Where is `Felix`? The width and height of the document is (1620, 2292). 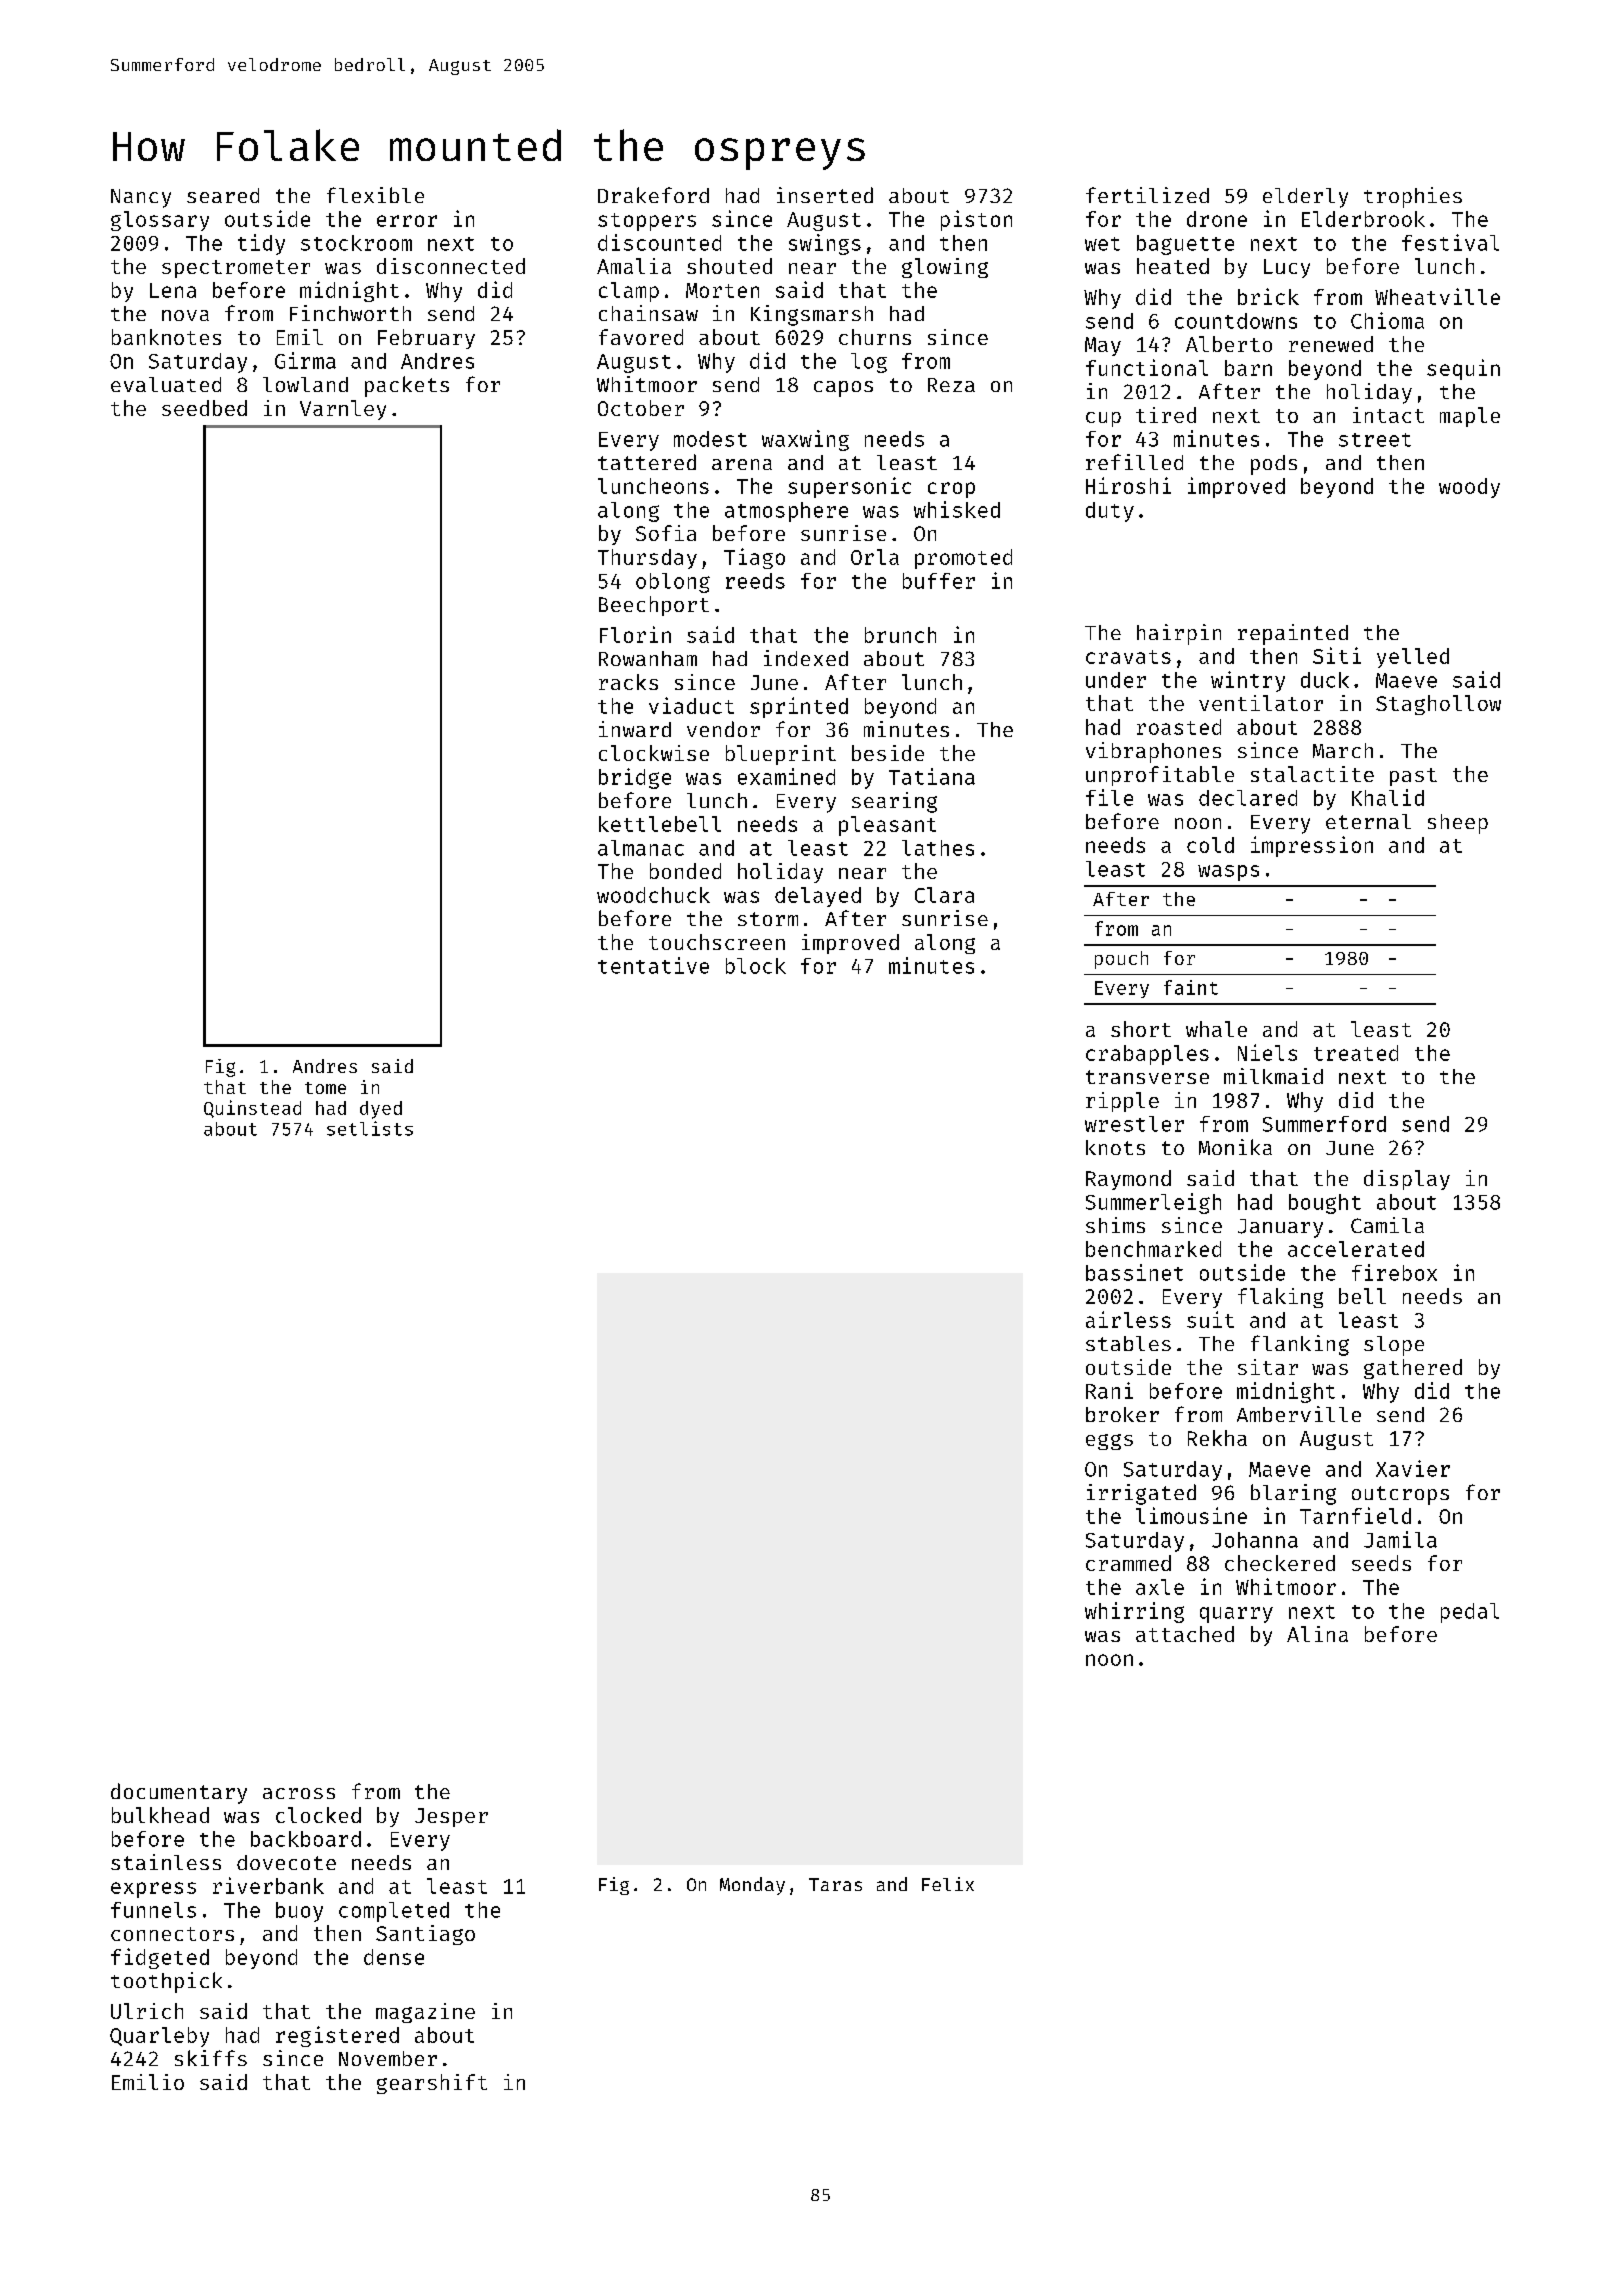
Felix is located at coordinates (948, 1884).
